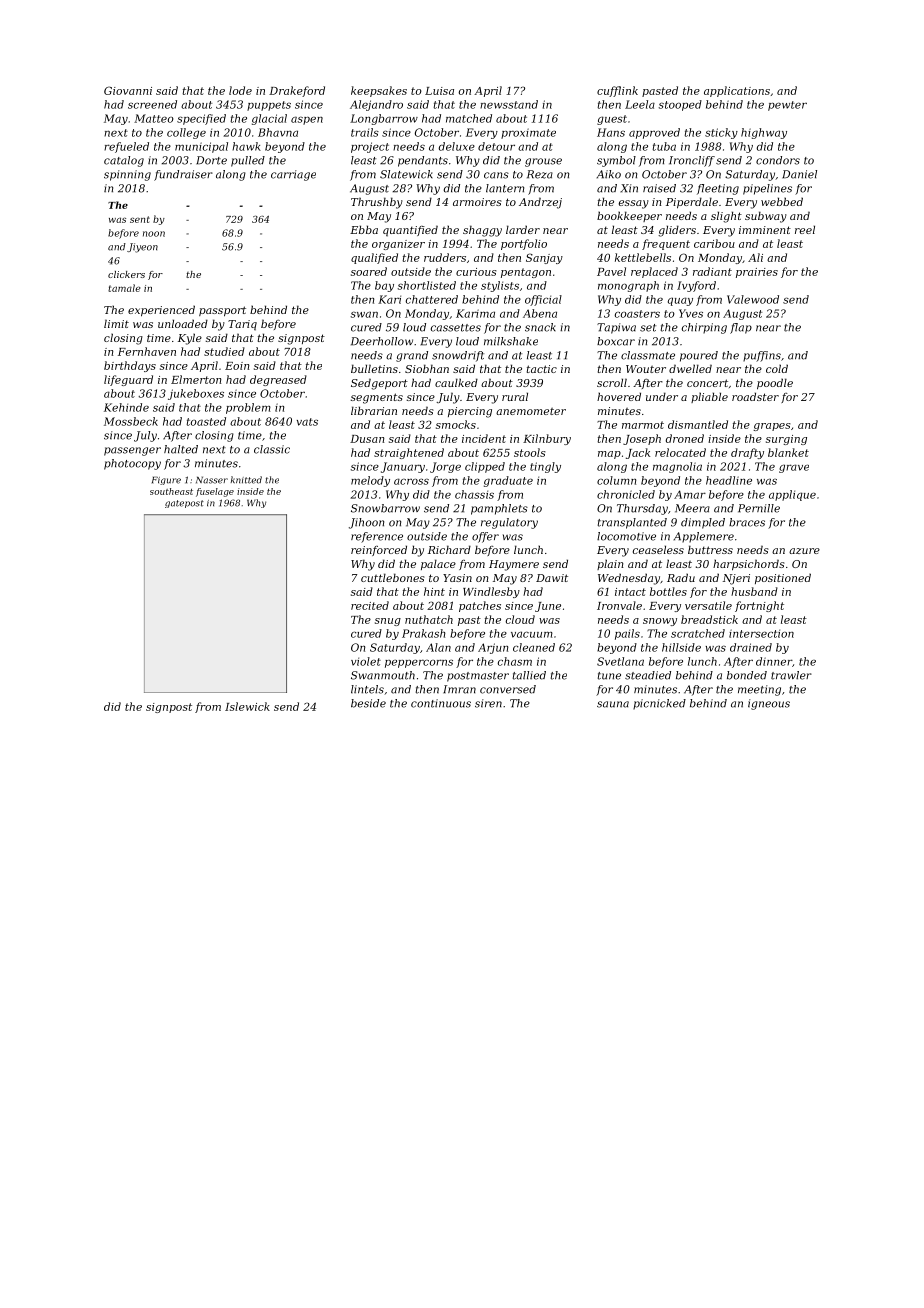  I want to click on reinforced, so click(379, 550).
